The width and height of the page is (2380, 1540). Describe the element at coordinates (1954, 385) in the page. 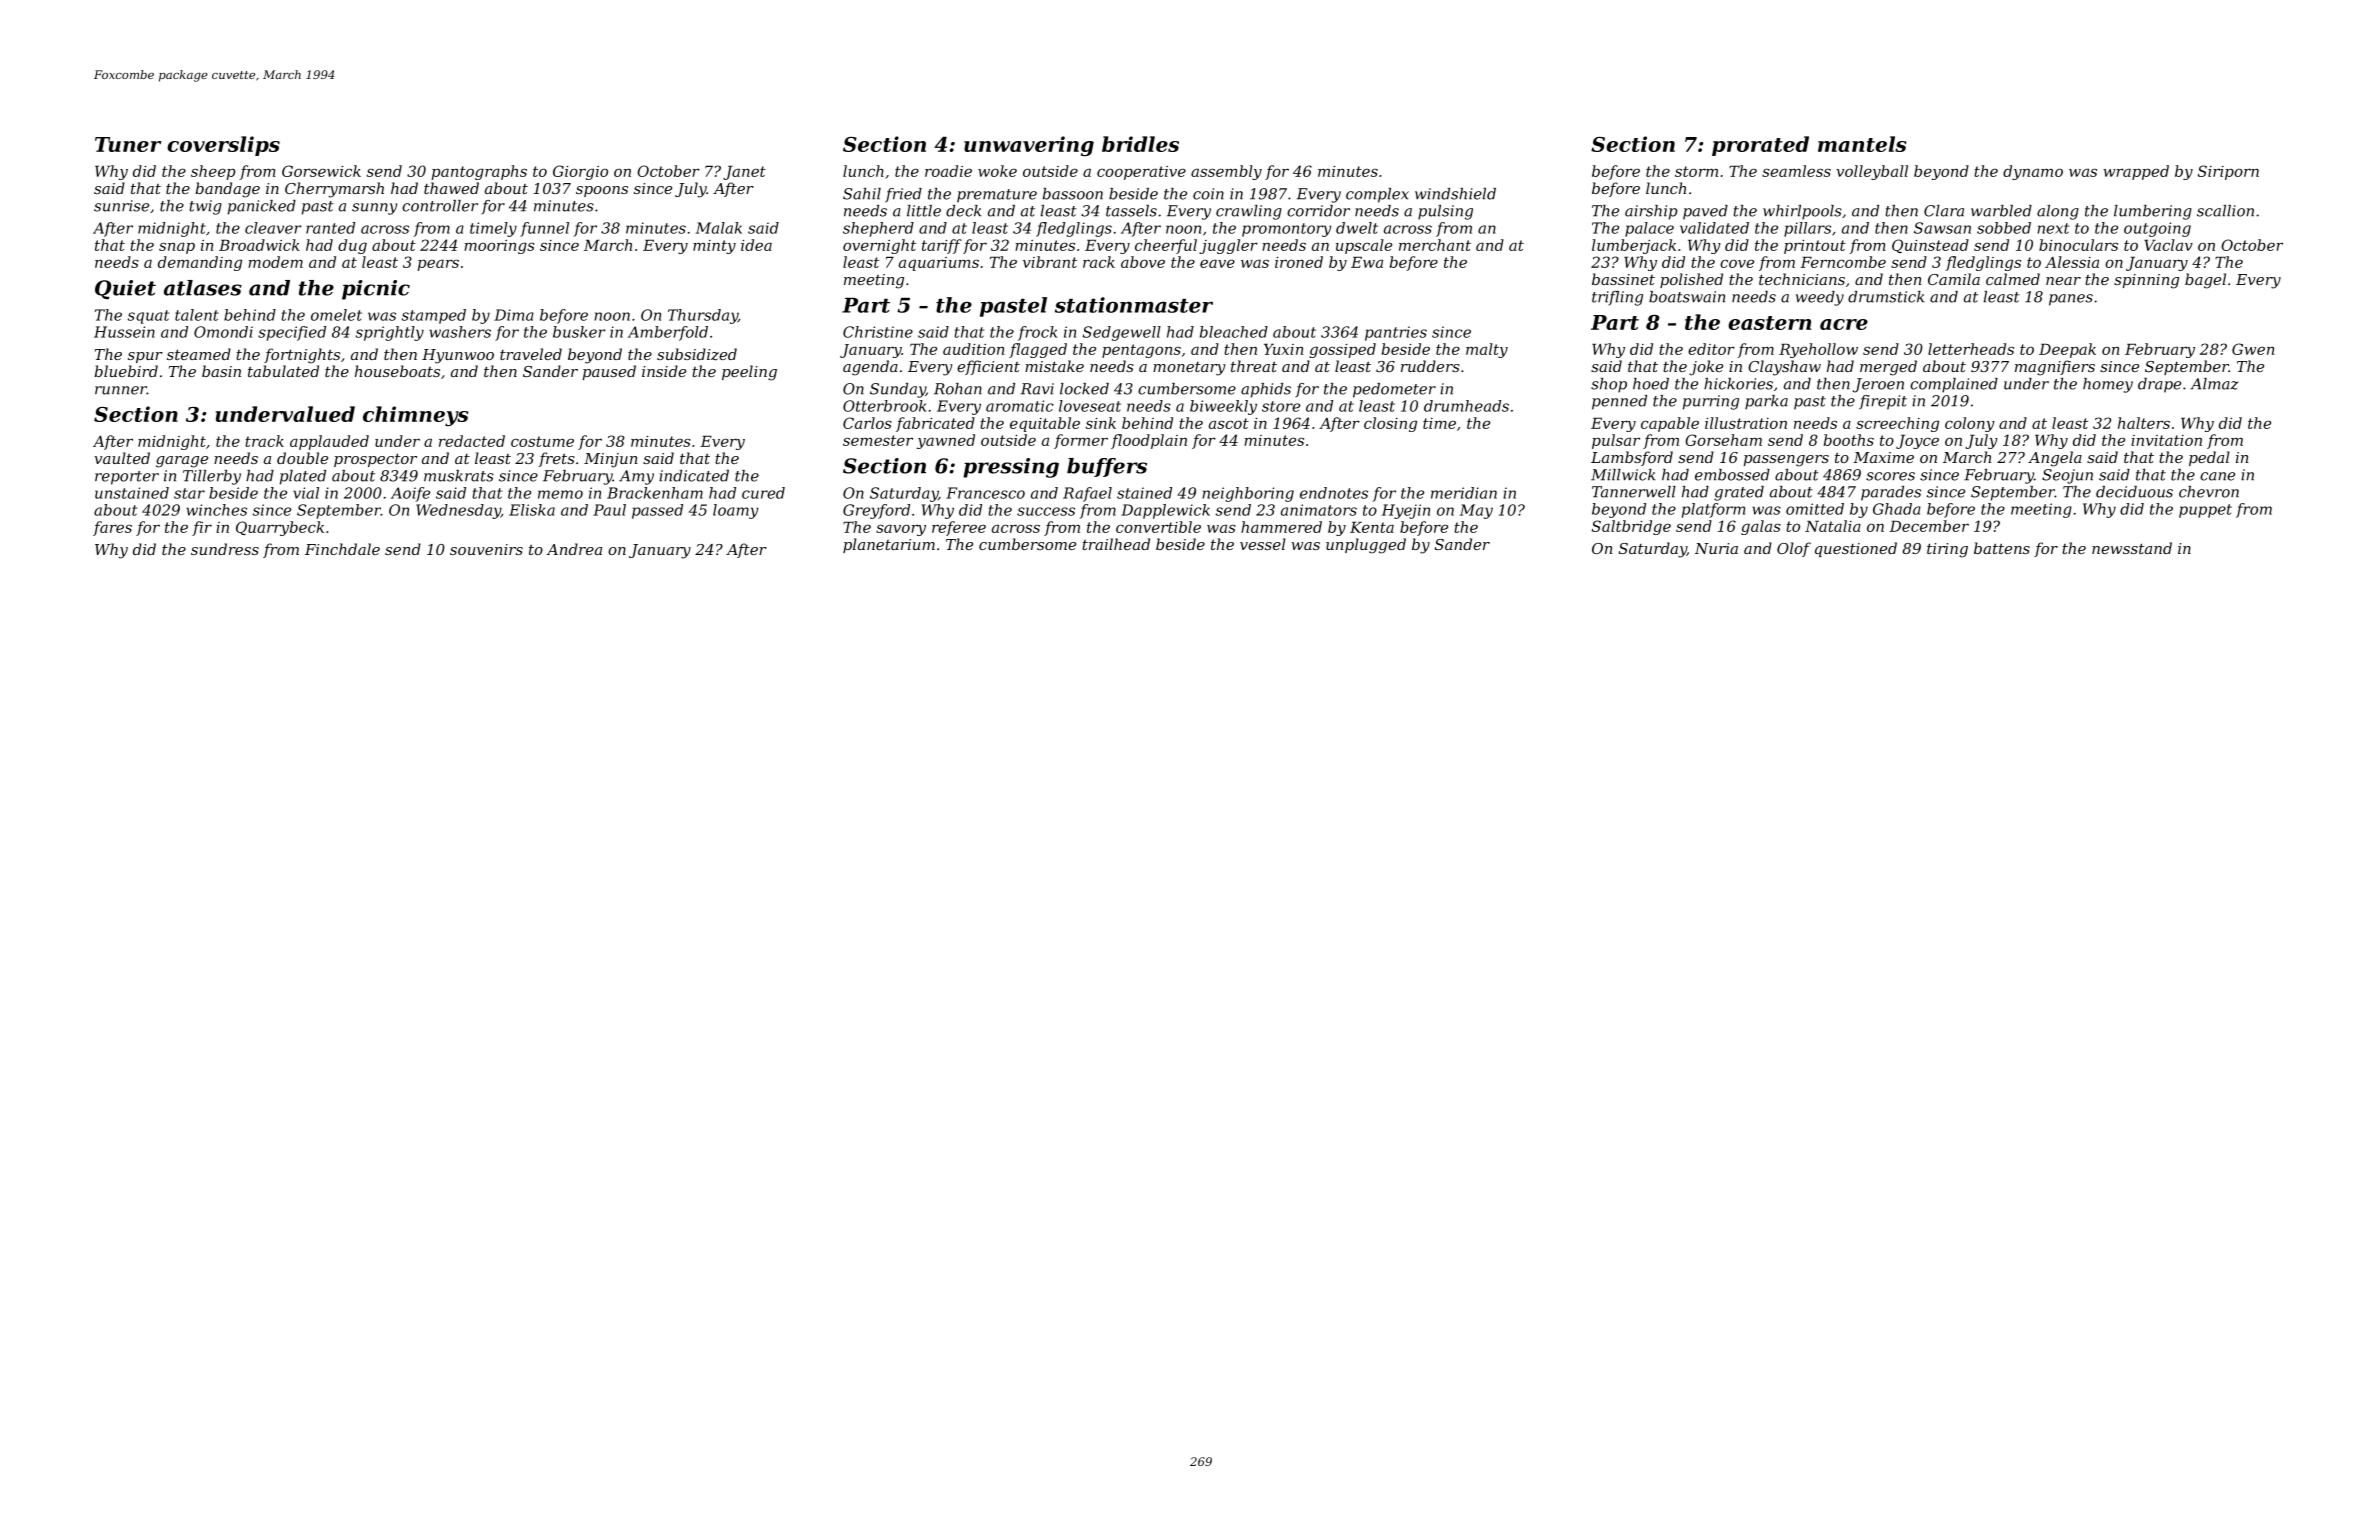

I see `complained` at that location.
